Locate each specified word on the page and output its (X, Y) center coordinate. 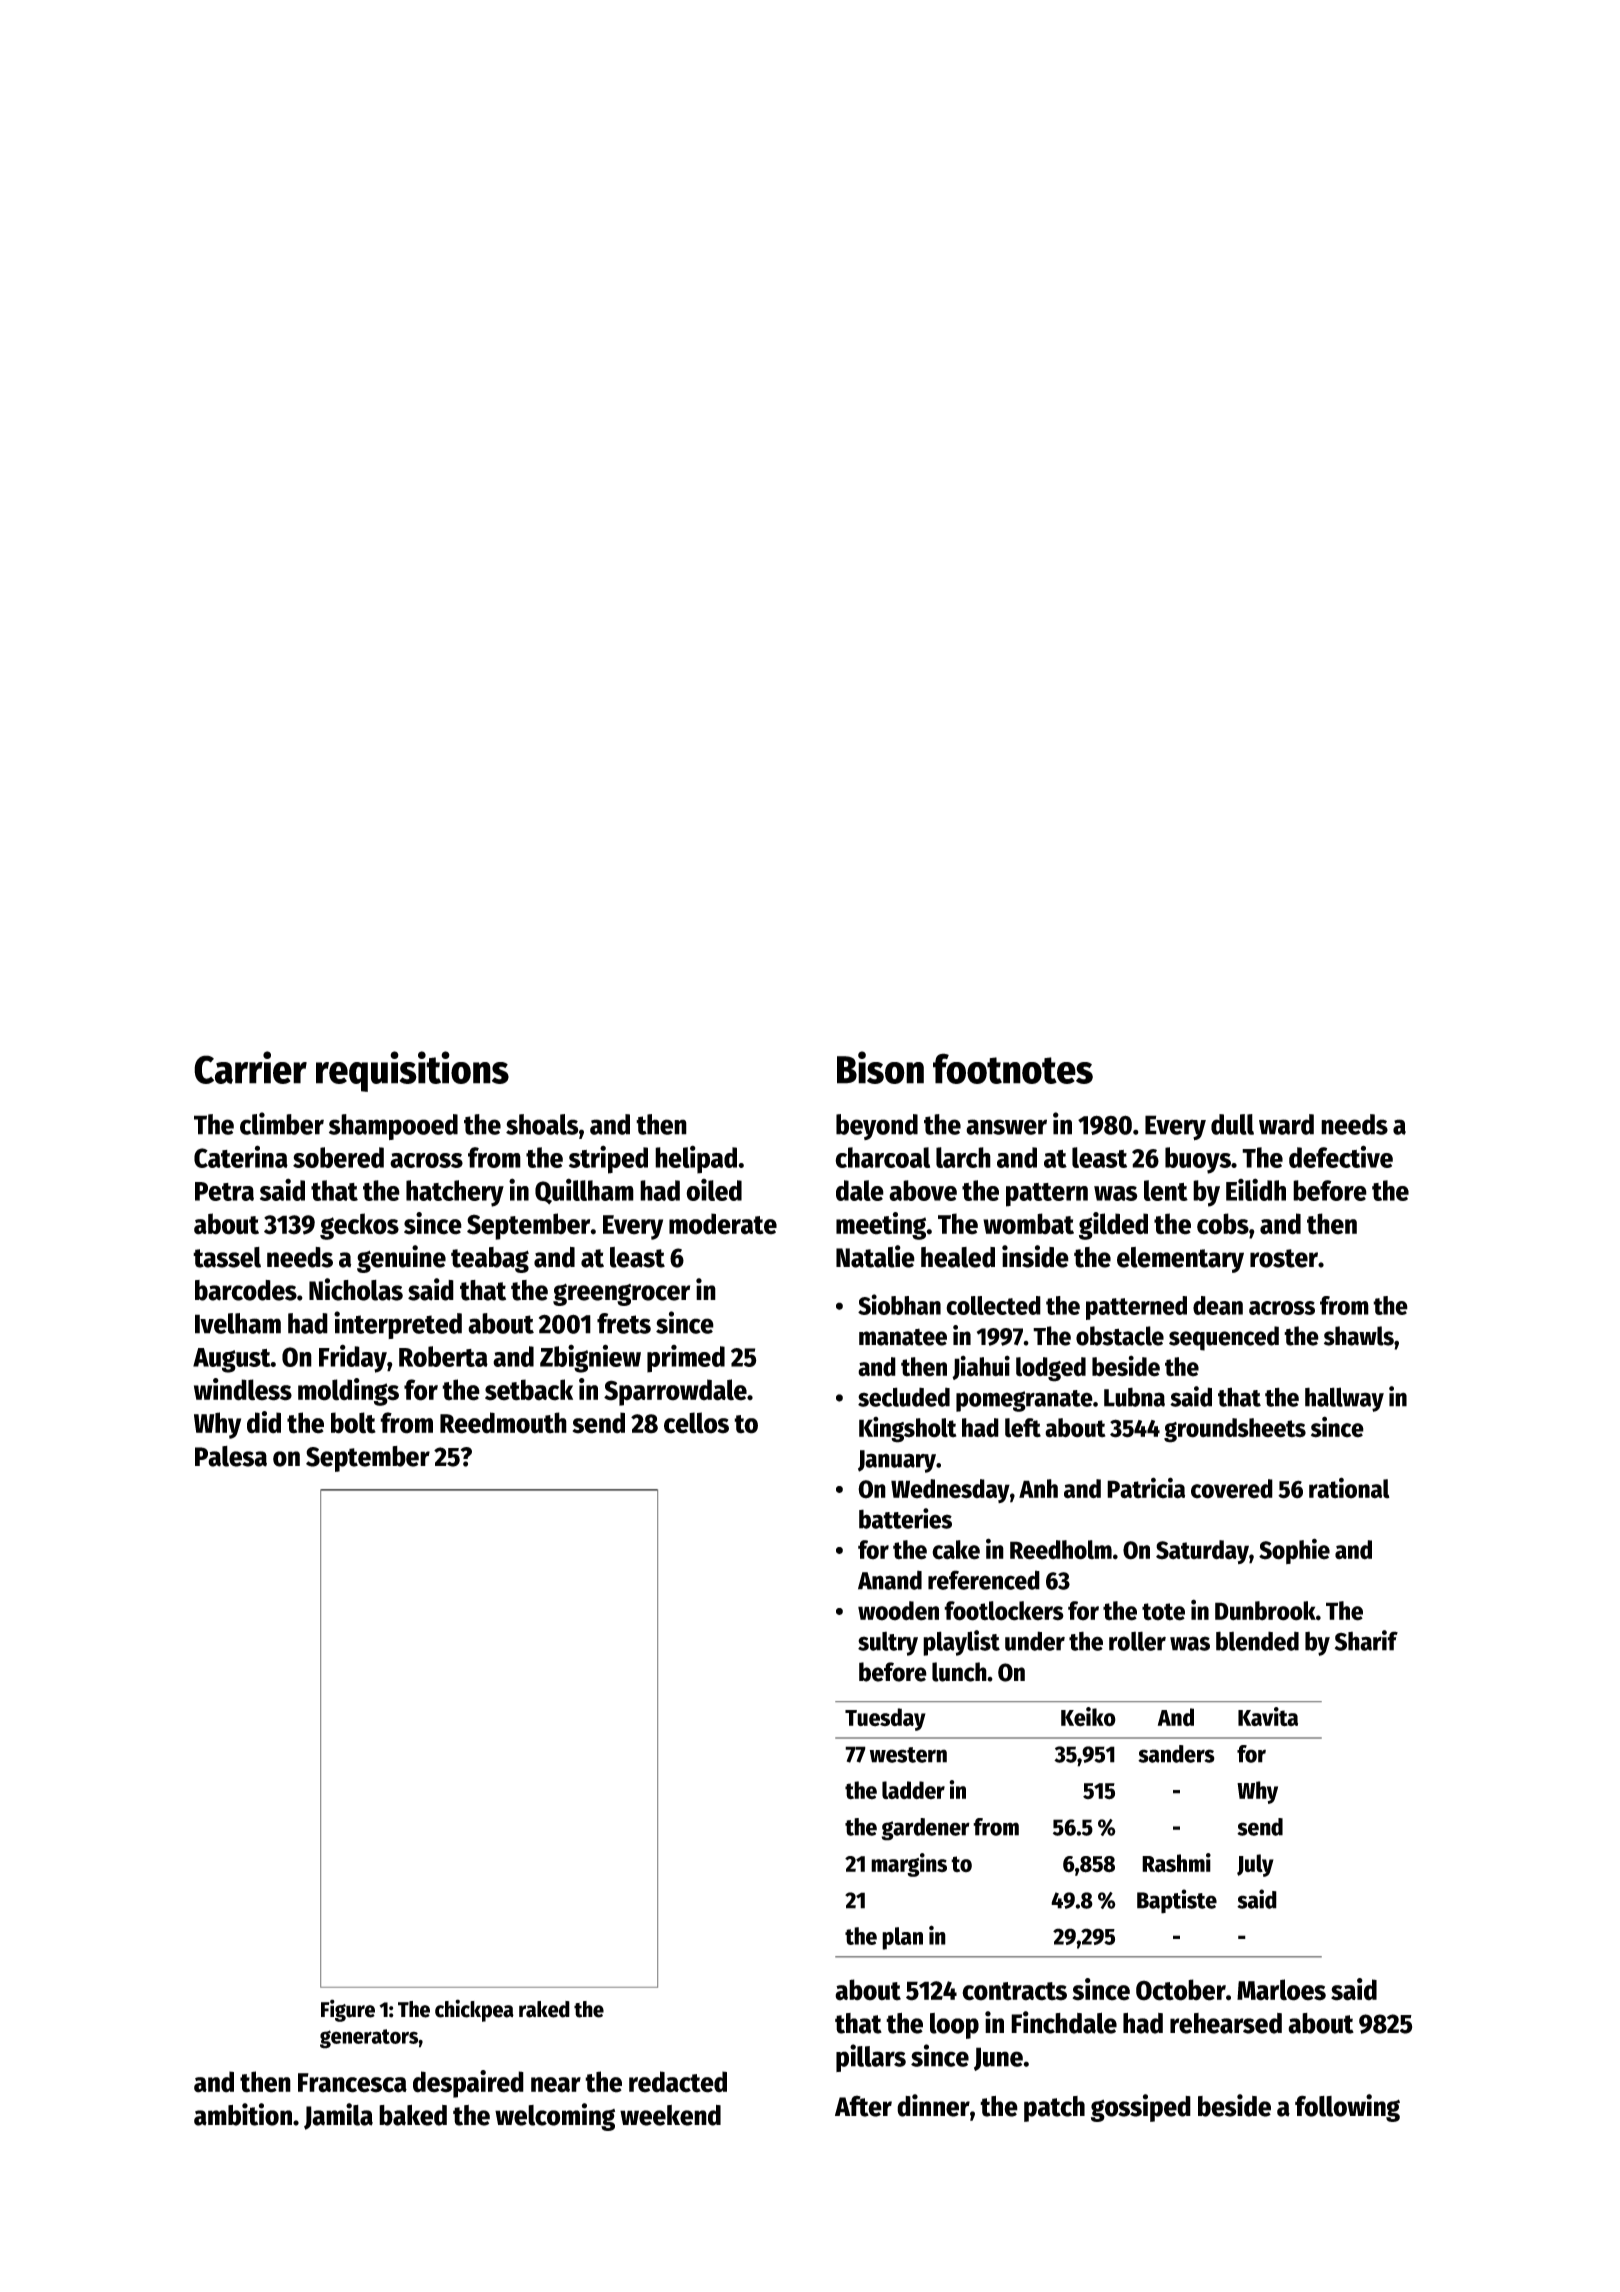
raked (544, 2009)
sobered (338, 1157)
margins (909, 1865)
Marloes (1281, 1990)
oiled (714, 1190)
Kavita (1268, 1717)
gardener (925, 1829)
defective (1341, 1156)
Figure (348, 2010)
